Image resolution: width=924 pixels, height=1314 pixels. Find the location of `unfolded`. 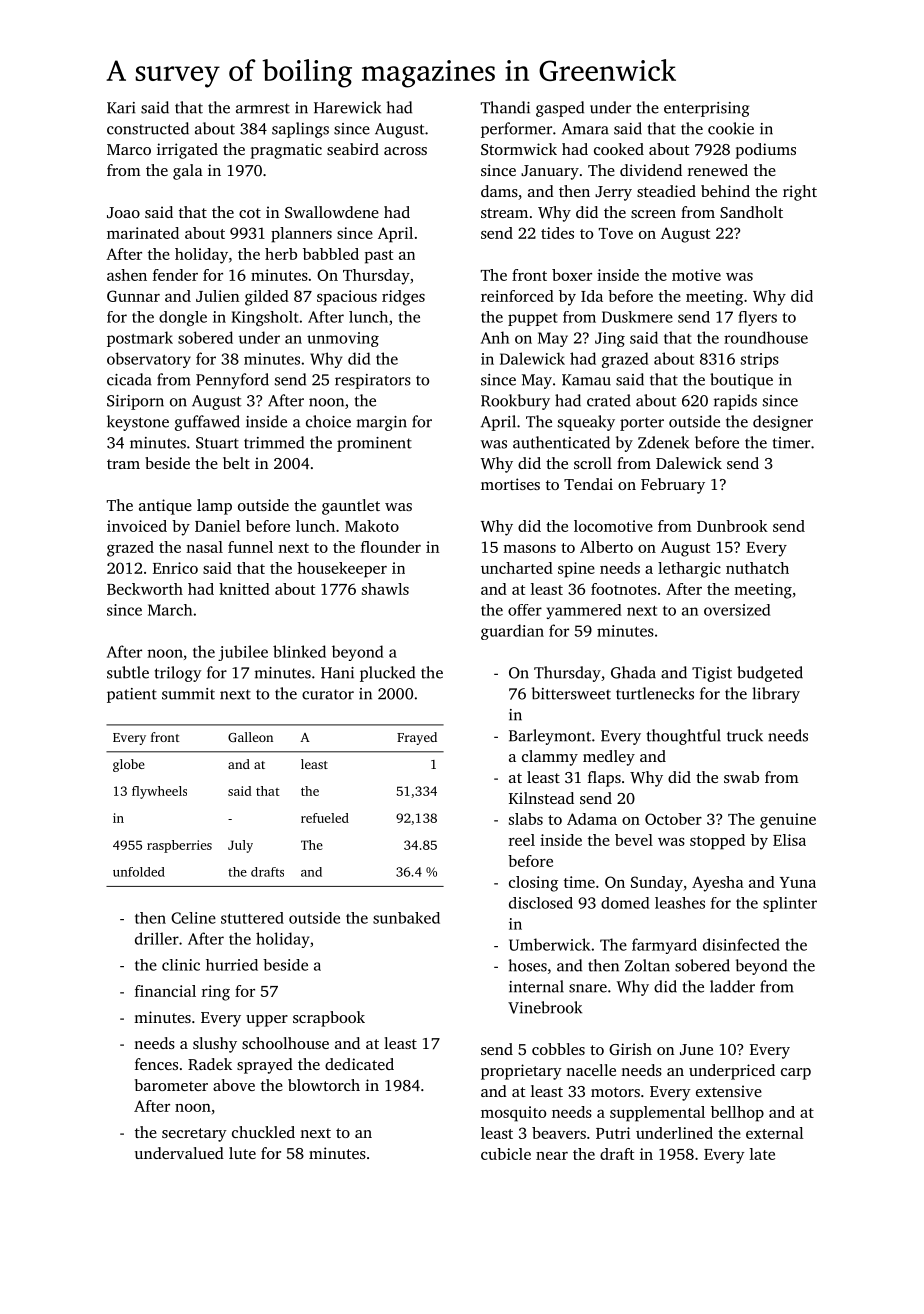

unfolded is located at coordinates (139, 872).
